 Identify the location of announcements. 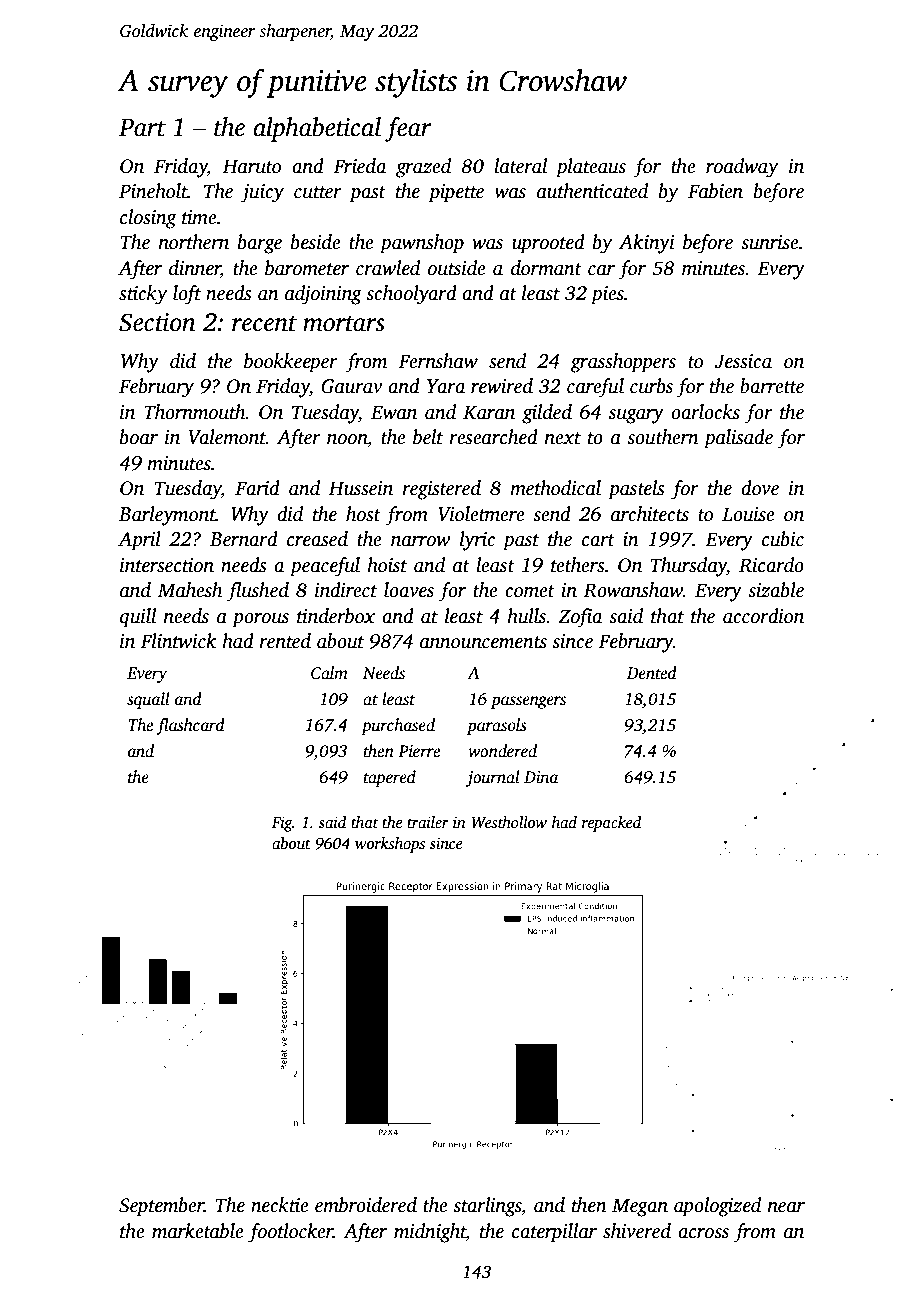
(483, 642).
